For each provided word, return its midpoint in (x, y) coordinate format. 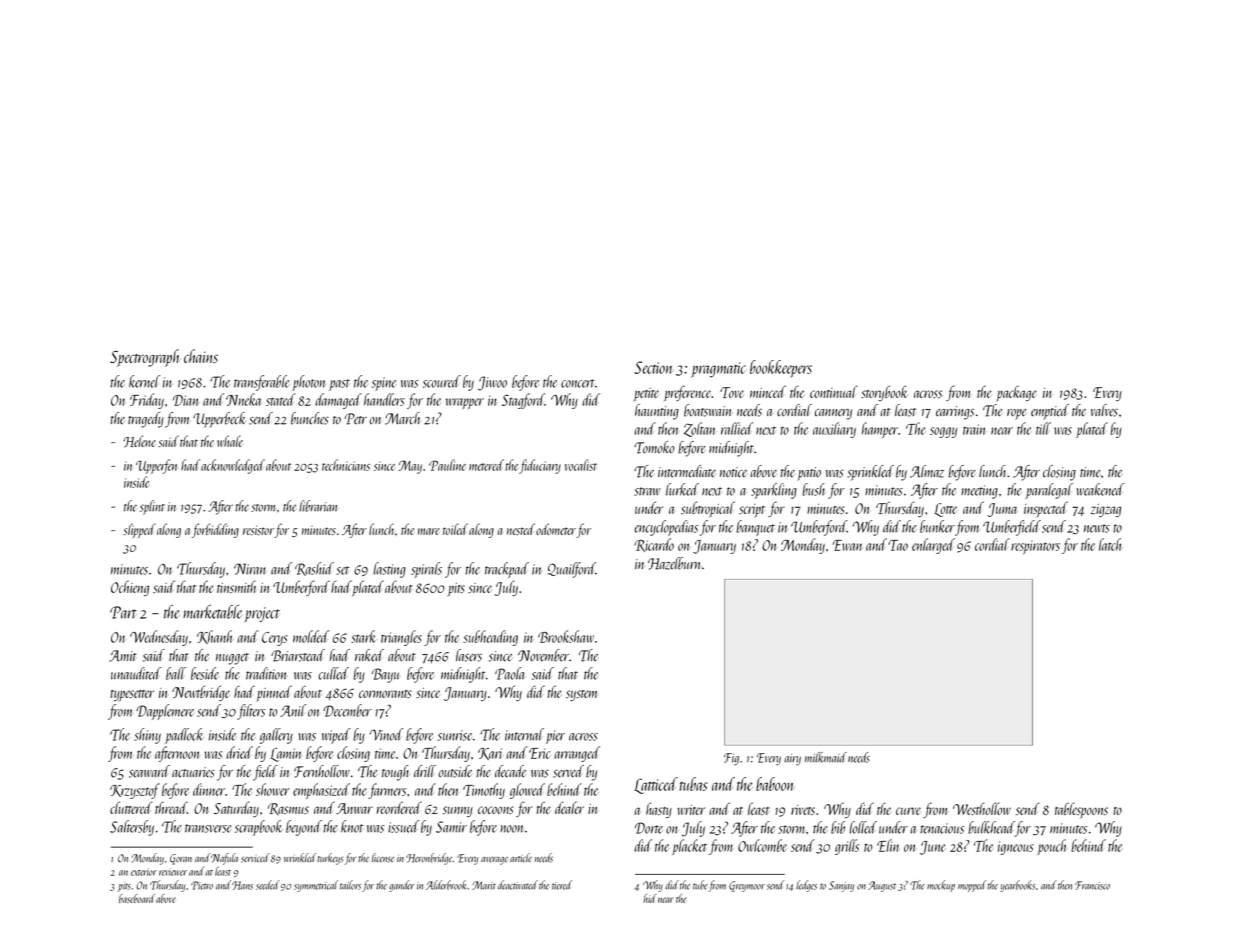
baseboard (137, 898)
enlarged (933, 546)
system (581, 695)
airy (792, 759)
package (1016, 394)
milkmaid (826, 757)
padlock (184, 736)
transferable (261, 383)
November (543, 655)
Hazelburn (674, 563)
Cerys (275, 639)
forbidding (215, 530)
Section (654, 367)
